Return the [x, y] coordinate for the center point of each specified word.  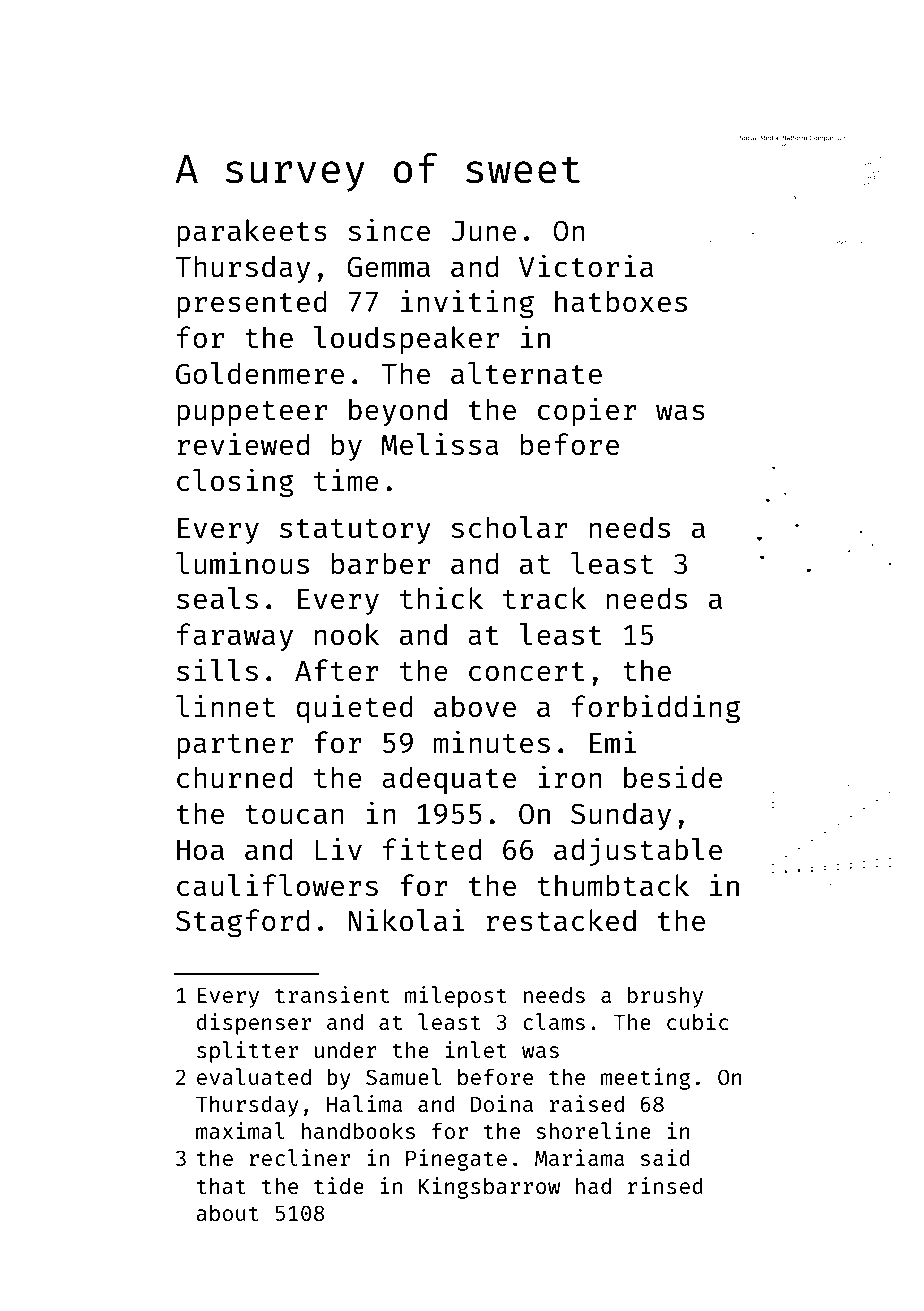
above [475, 706]
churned [234, 777]
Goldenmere [260, 373]
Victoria [586, 265]
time [346, 479]
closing [235, 483]
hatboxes [621, 301]
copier [587, 411]
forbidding [656, 709]
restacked [561, 920]
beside [673, 776]
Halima [364, 1103]
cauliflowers [277, 884]
